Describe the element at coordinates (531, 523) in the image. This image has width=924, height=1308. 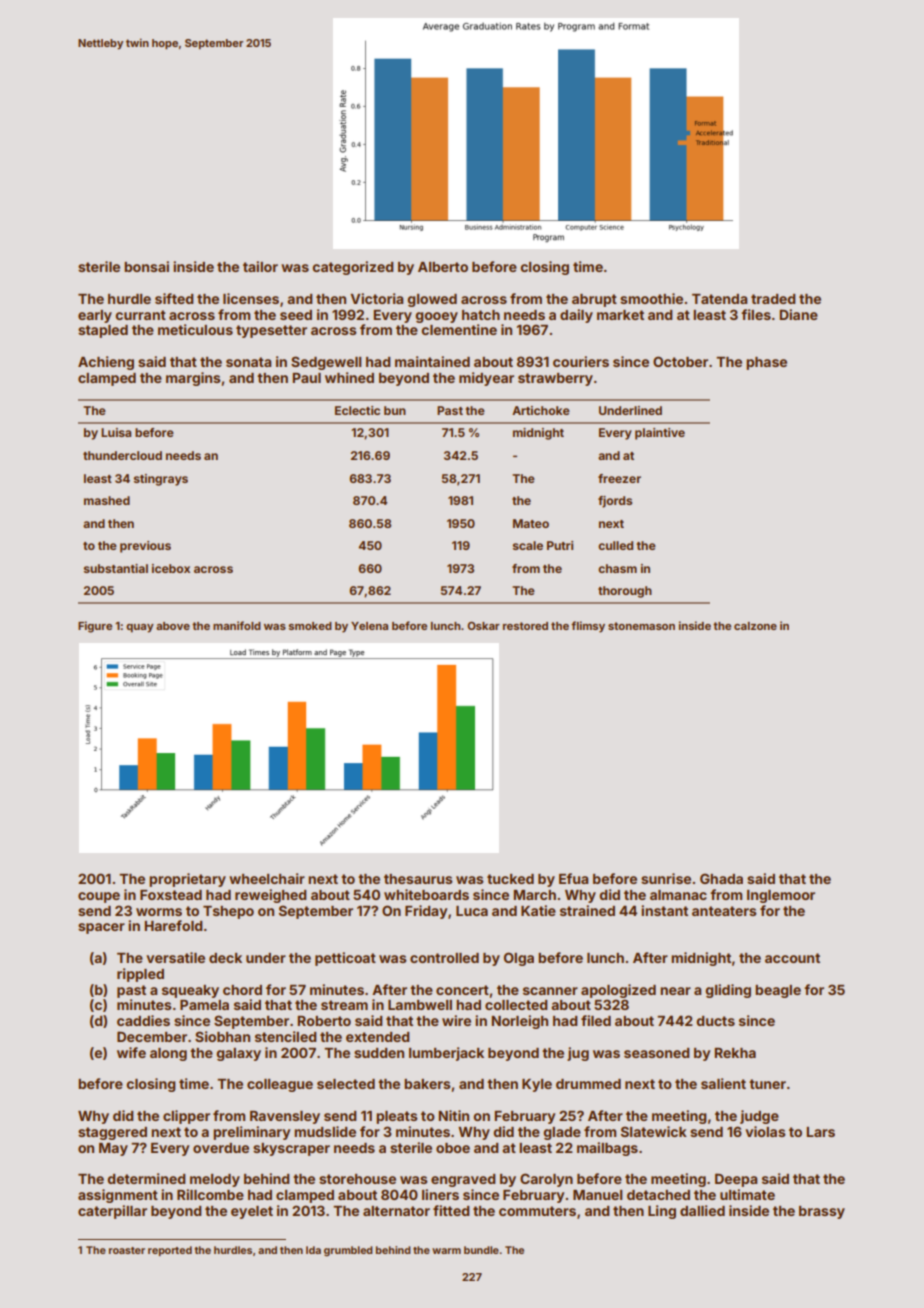
I see `Mateo` at that location.
